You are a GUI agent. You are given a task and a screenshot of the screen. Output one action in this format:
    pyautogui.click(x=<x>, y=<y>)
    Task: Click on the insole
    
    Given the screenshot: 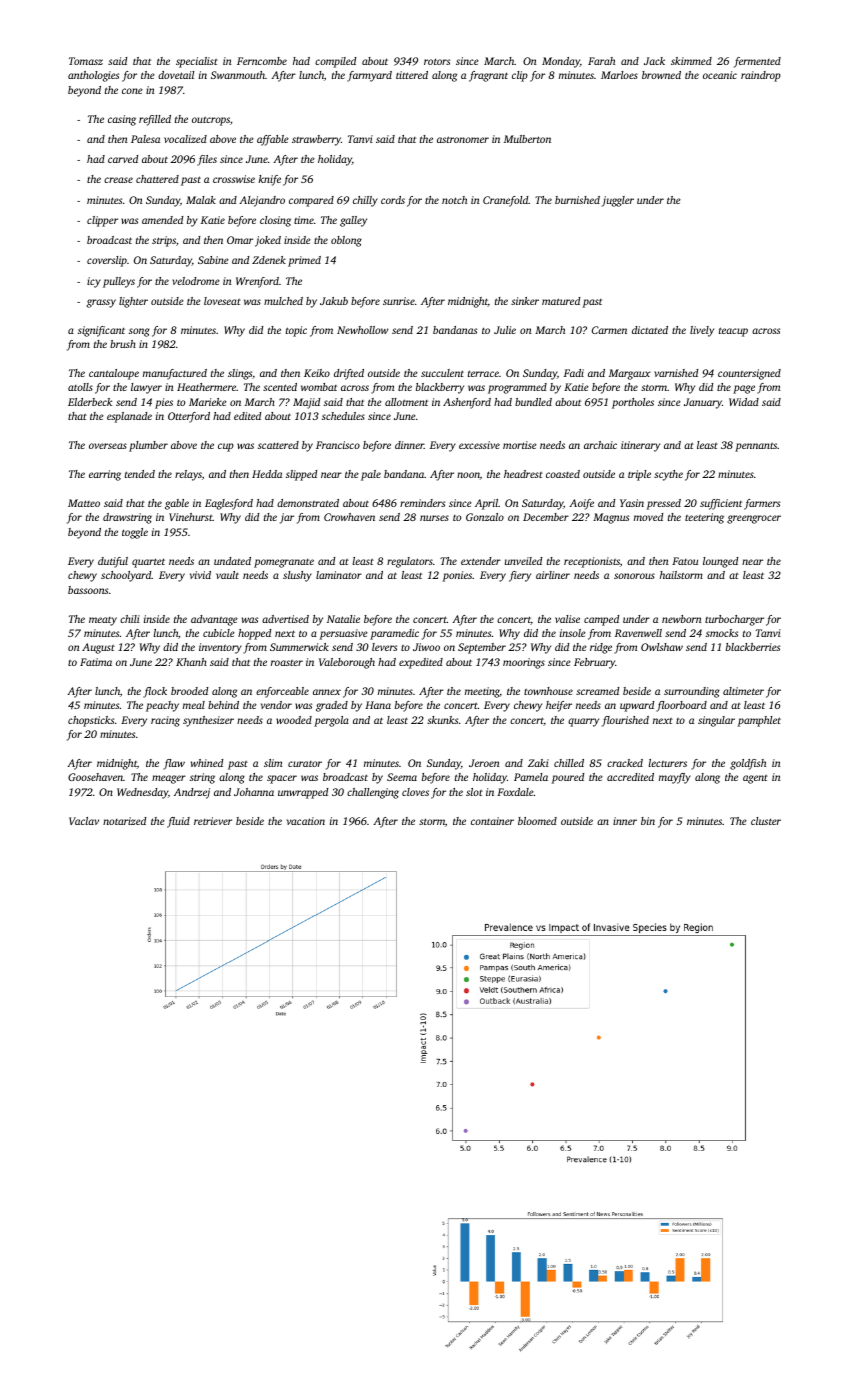 What is the action you would take?
    pyautogui.click(x=573, y=633)
